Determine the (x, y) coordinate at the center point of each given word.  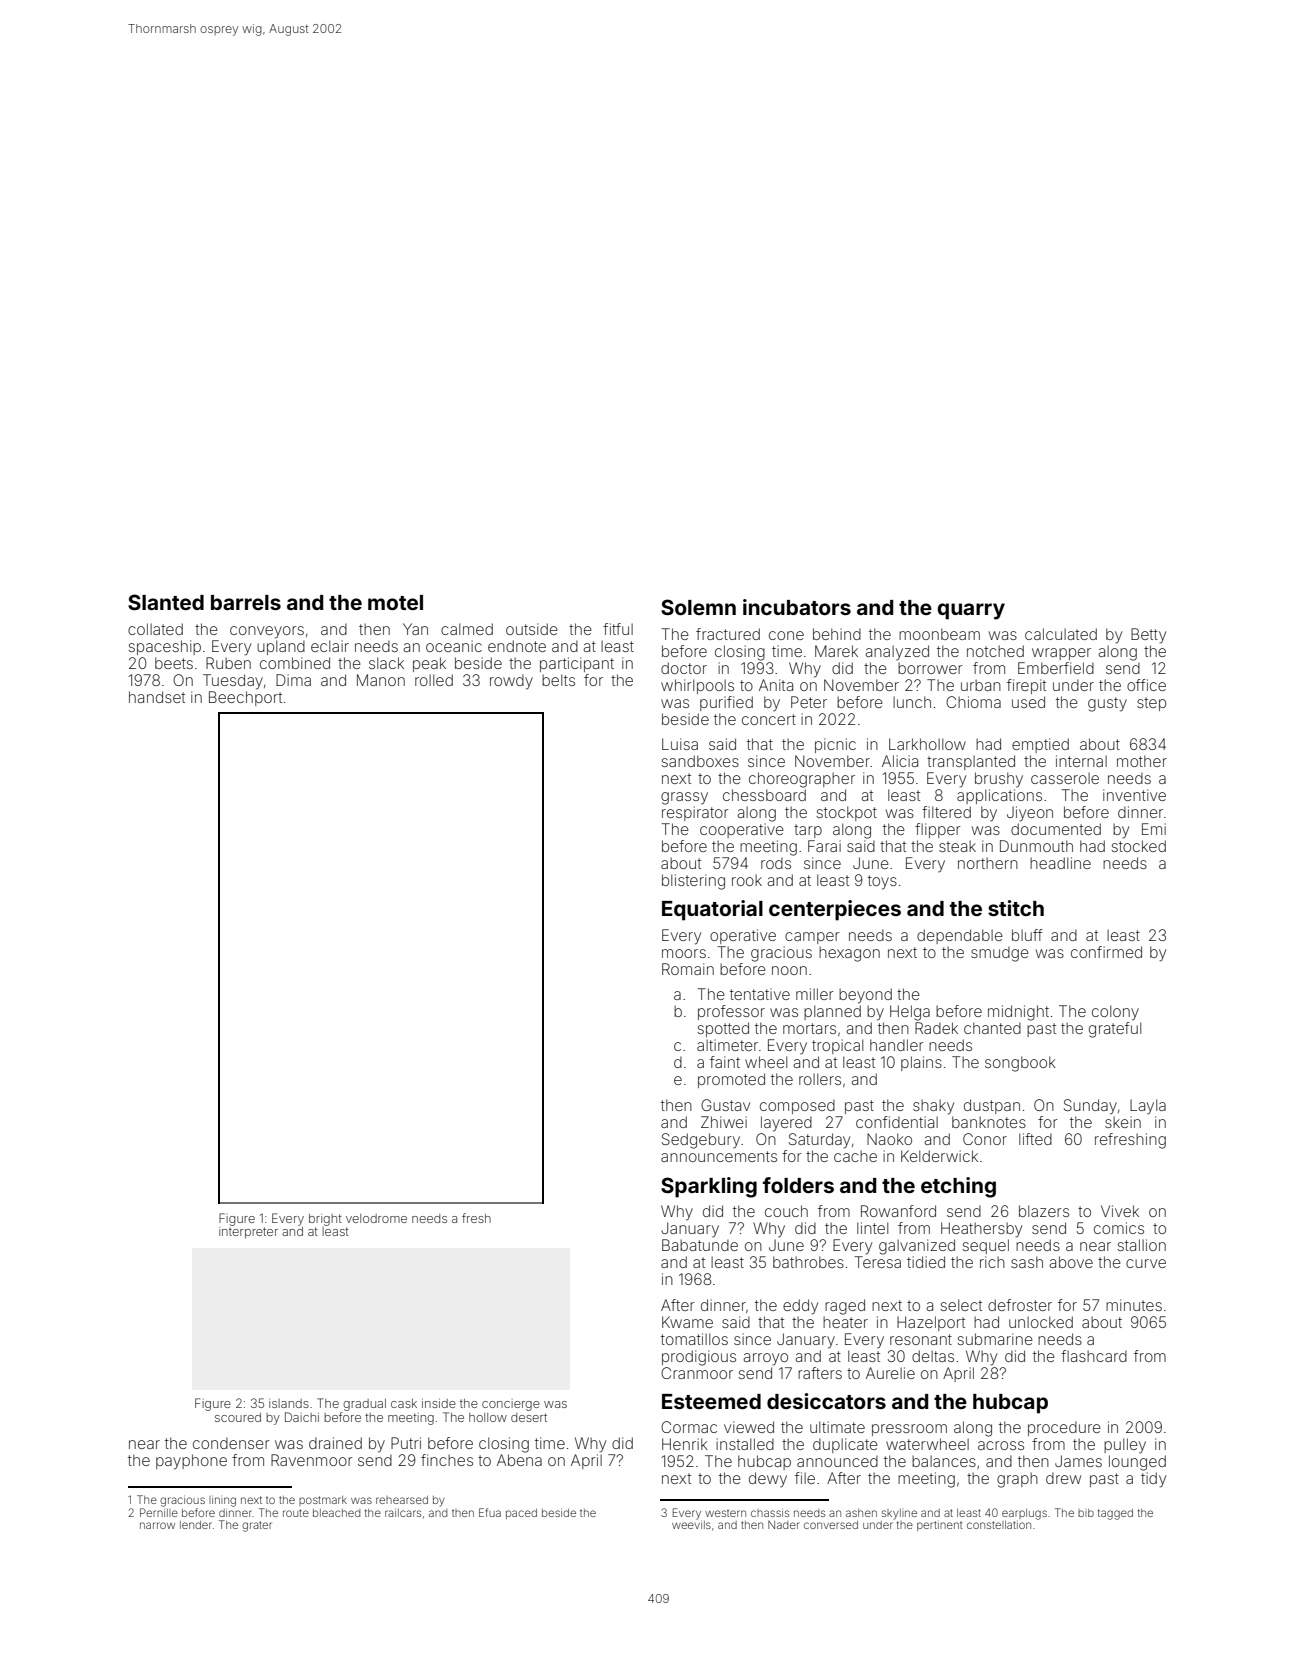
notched (995, 651)
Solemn (698, 607)
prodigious (699, 1358)
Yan (415, 629)
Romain (688, 969)
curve (1146, 1263)
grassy (684, 798)
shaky (933, 1107)
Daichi (302, 1417)
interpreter (248, 1233)
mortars (809, 1028)
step (1151, 704)
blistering (693, 882)
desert (529, 1417)
